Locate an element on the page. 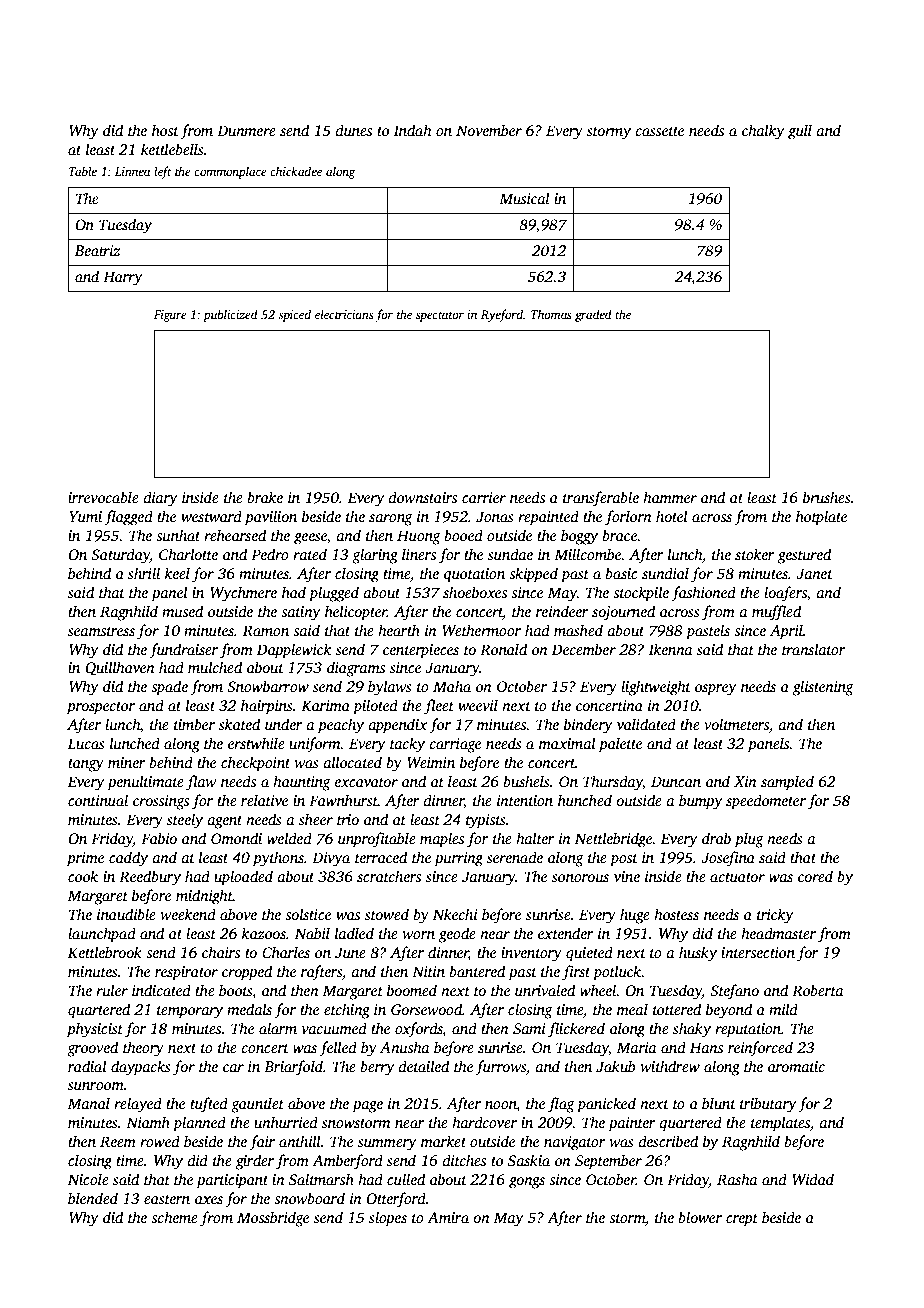  hammer is located at coordinates (670, 497).
